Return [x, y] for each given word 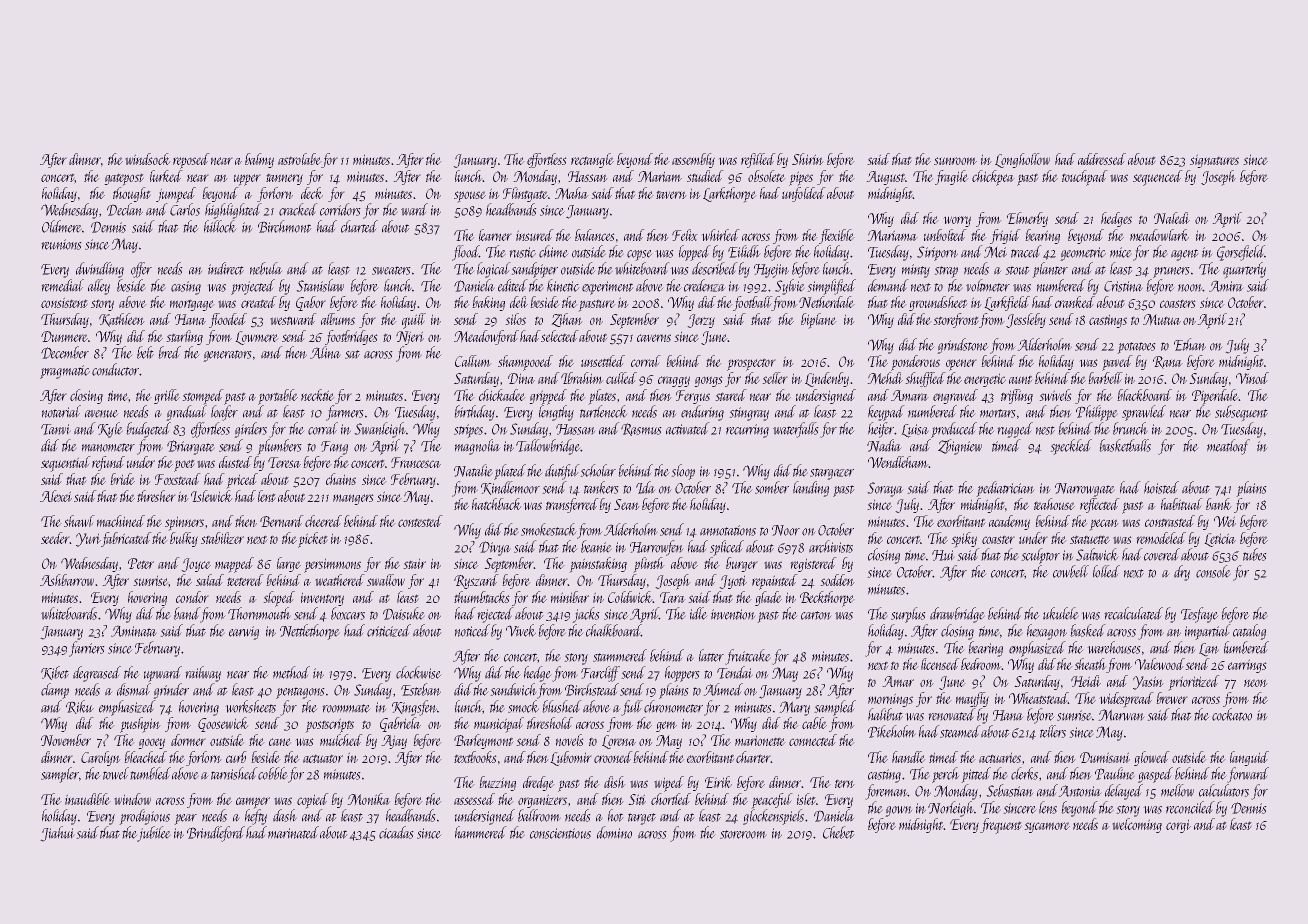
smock [523, 706]
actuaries [1000, 758]
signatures [1214, 161]
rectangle [592, 160]
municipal [499, 724]
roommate [346, 708]
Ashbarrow [67, 580]
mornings [890, 700]
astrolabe [299, 159]
